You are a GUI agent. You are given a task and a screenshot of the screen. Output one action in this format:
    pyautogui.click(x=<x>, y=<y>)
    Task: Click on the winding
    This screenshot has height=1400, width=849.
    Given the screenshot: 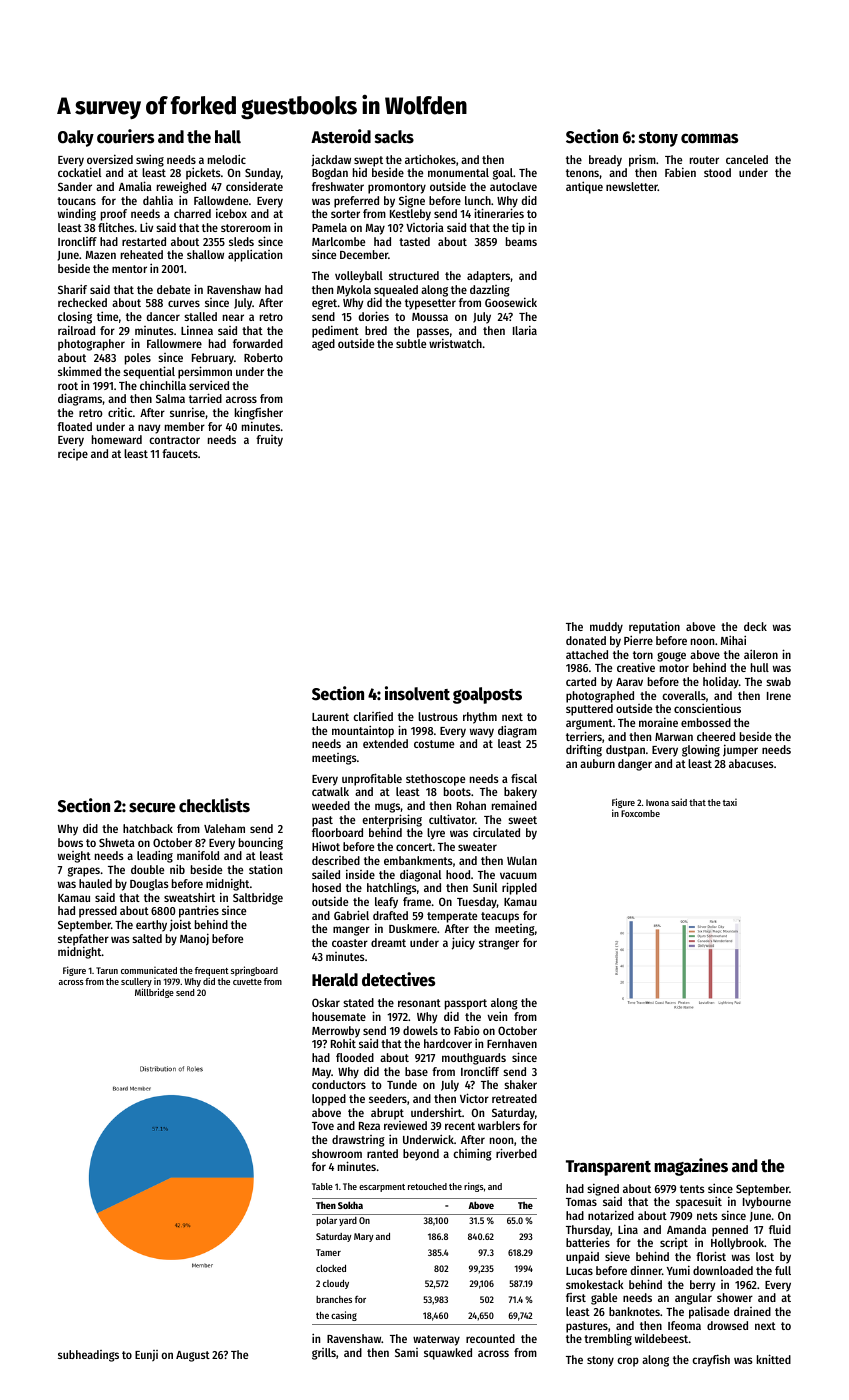 What is the action you would take?
    pyautogui.click(x=77, y=214)
